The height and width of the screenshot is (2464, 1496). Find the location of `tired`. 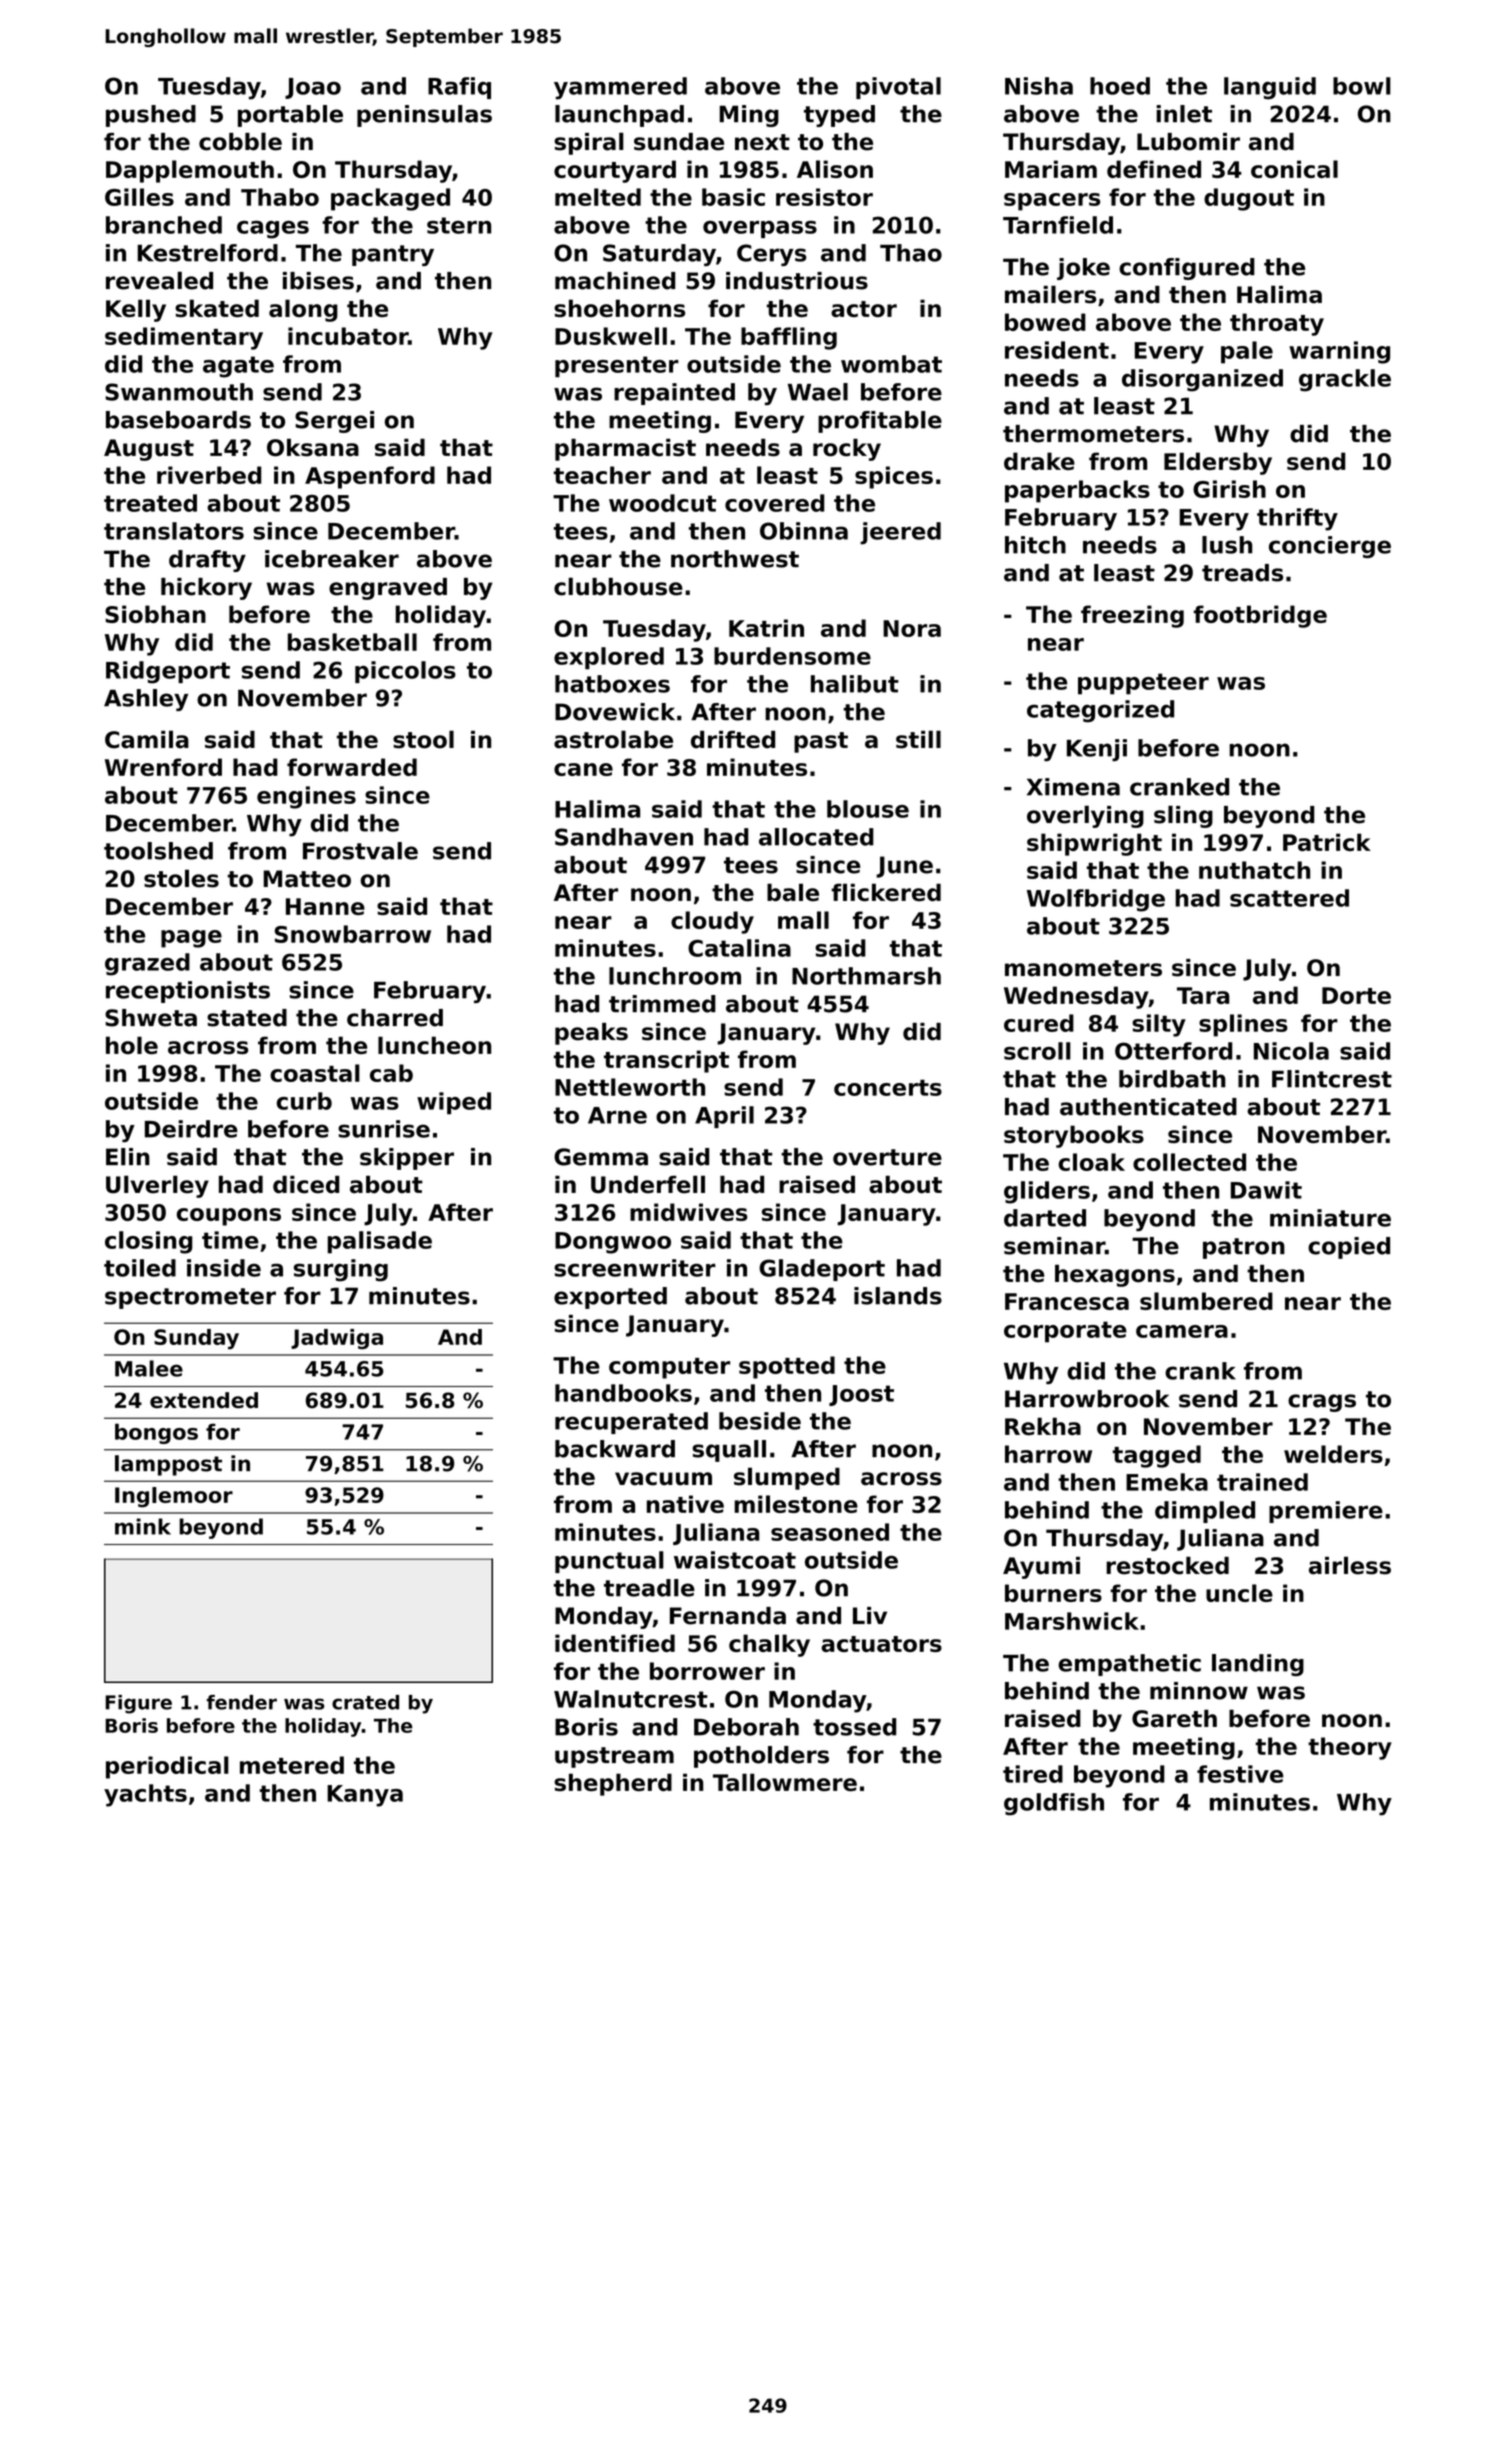

tired is located at coordinates (1033, 1774).
